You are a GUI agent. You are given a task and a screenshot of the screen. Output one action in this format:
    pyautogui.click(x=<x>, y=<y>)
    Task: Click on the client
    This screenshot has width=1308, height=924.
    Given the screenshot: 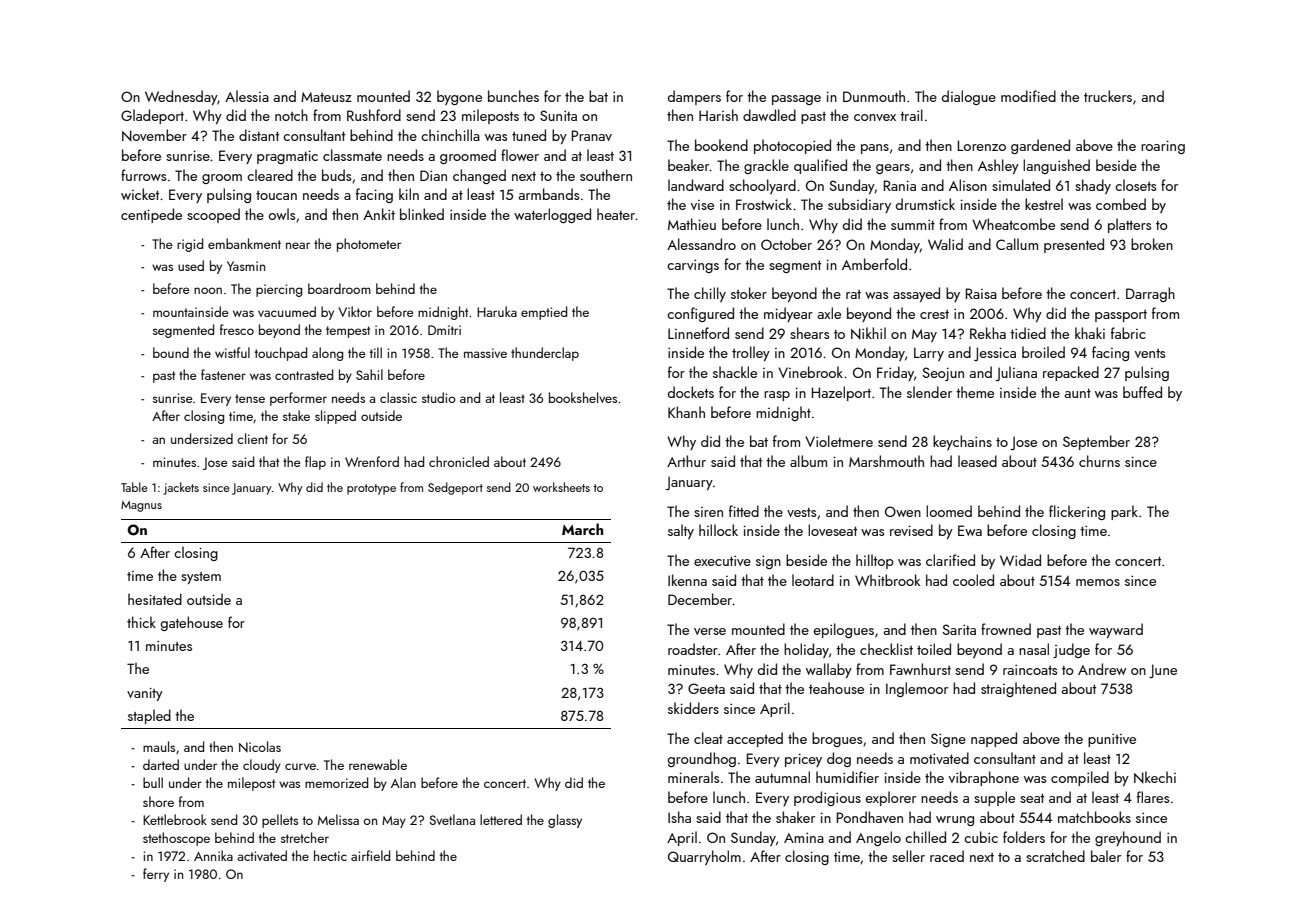 What is the action you would take?
    pyautogui.click(x=252, y=438)
